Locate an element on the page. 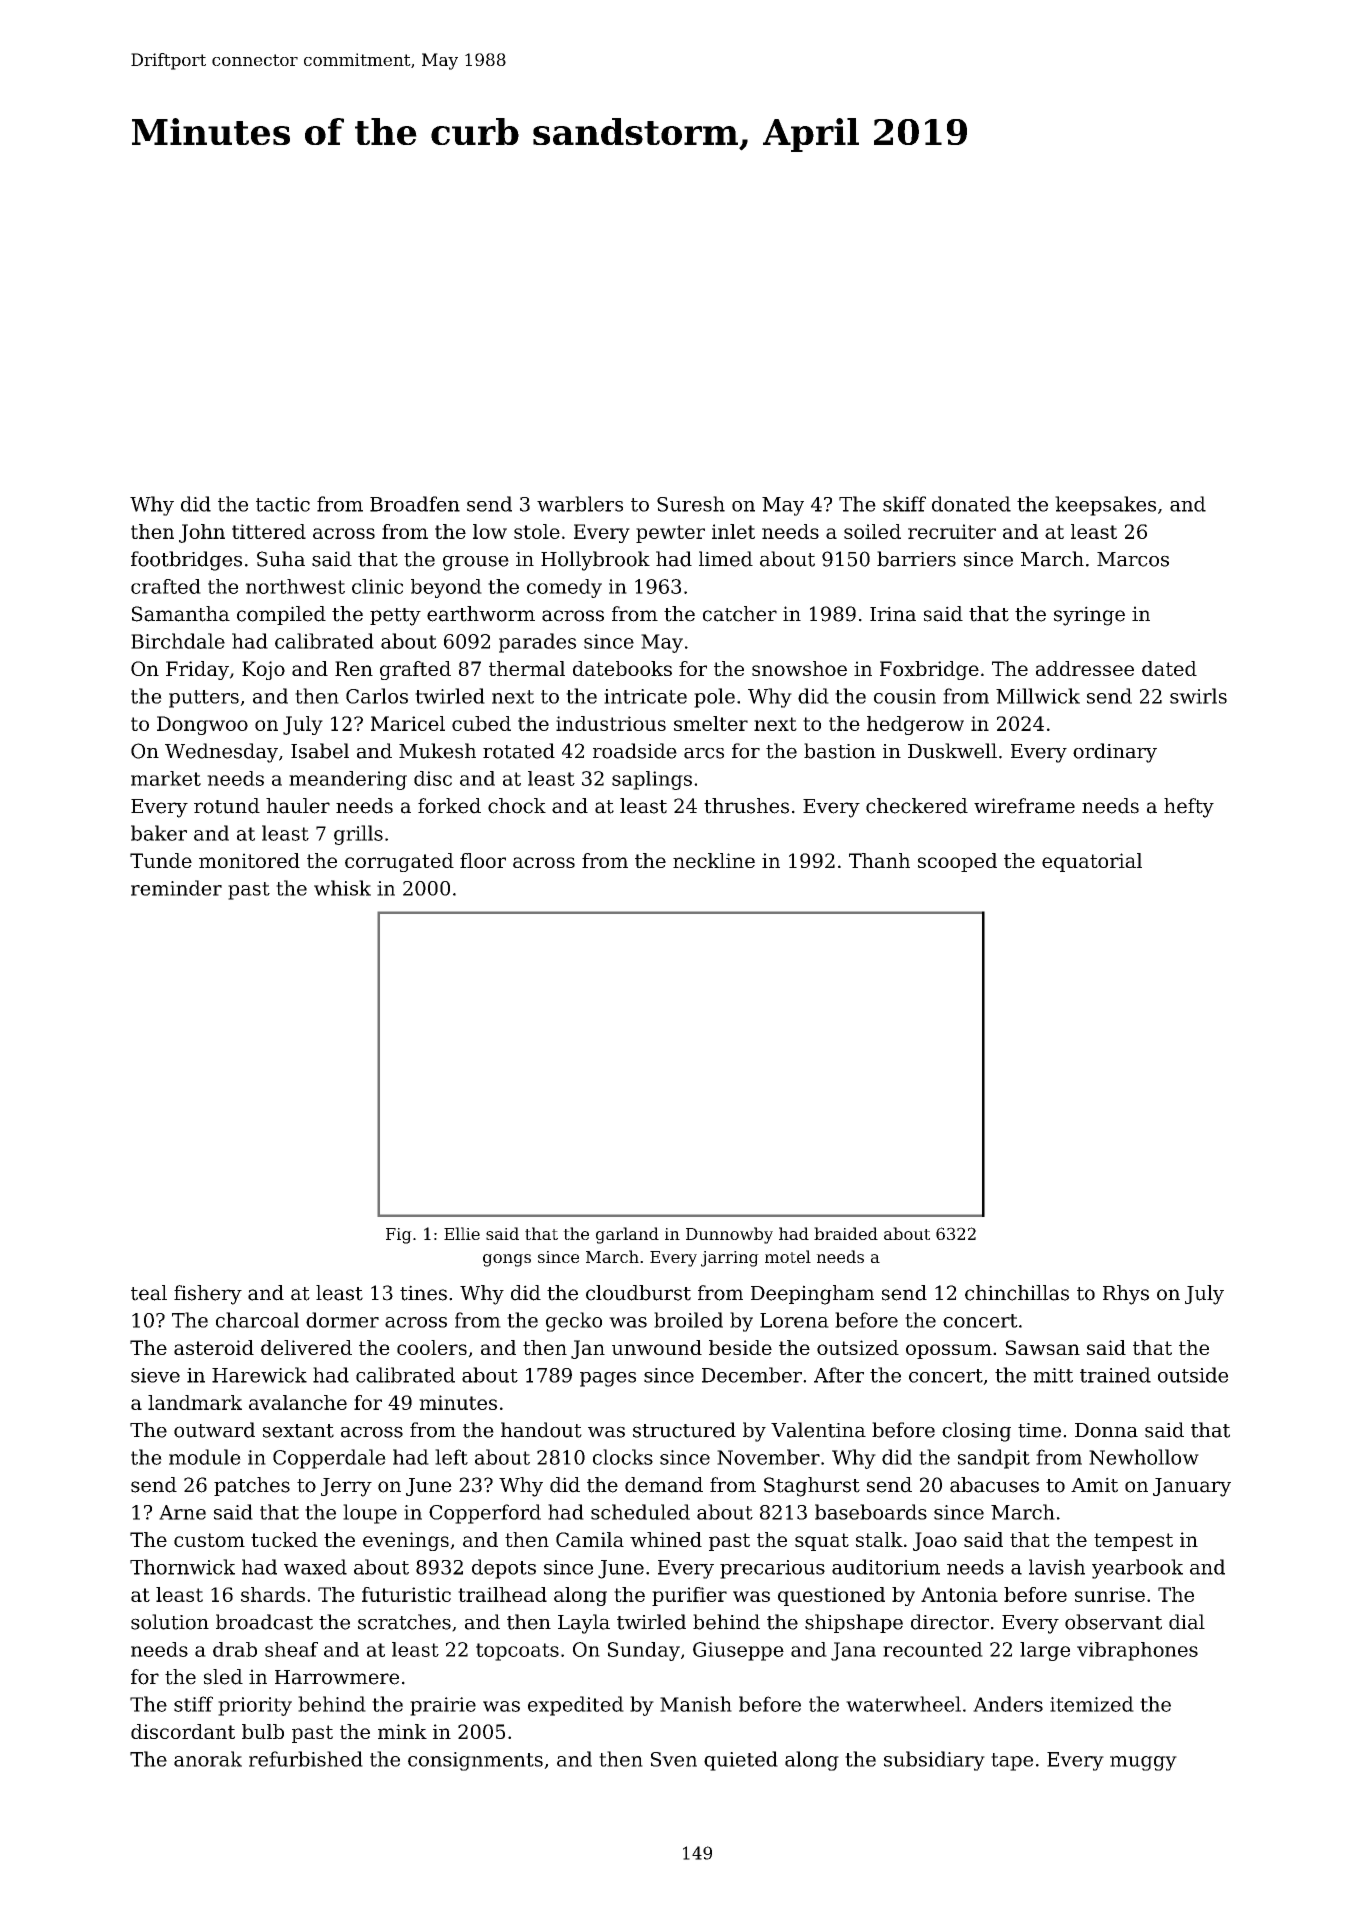  refurbished is located at coordinates (306, 1759).
